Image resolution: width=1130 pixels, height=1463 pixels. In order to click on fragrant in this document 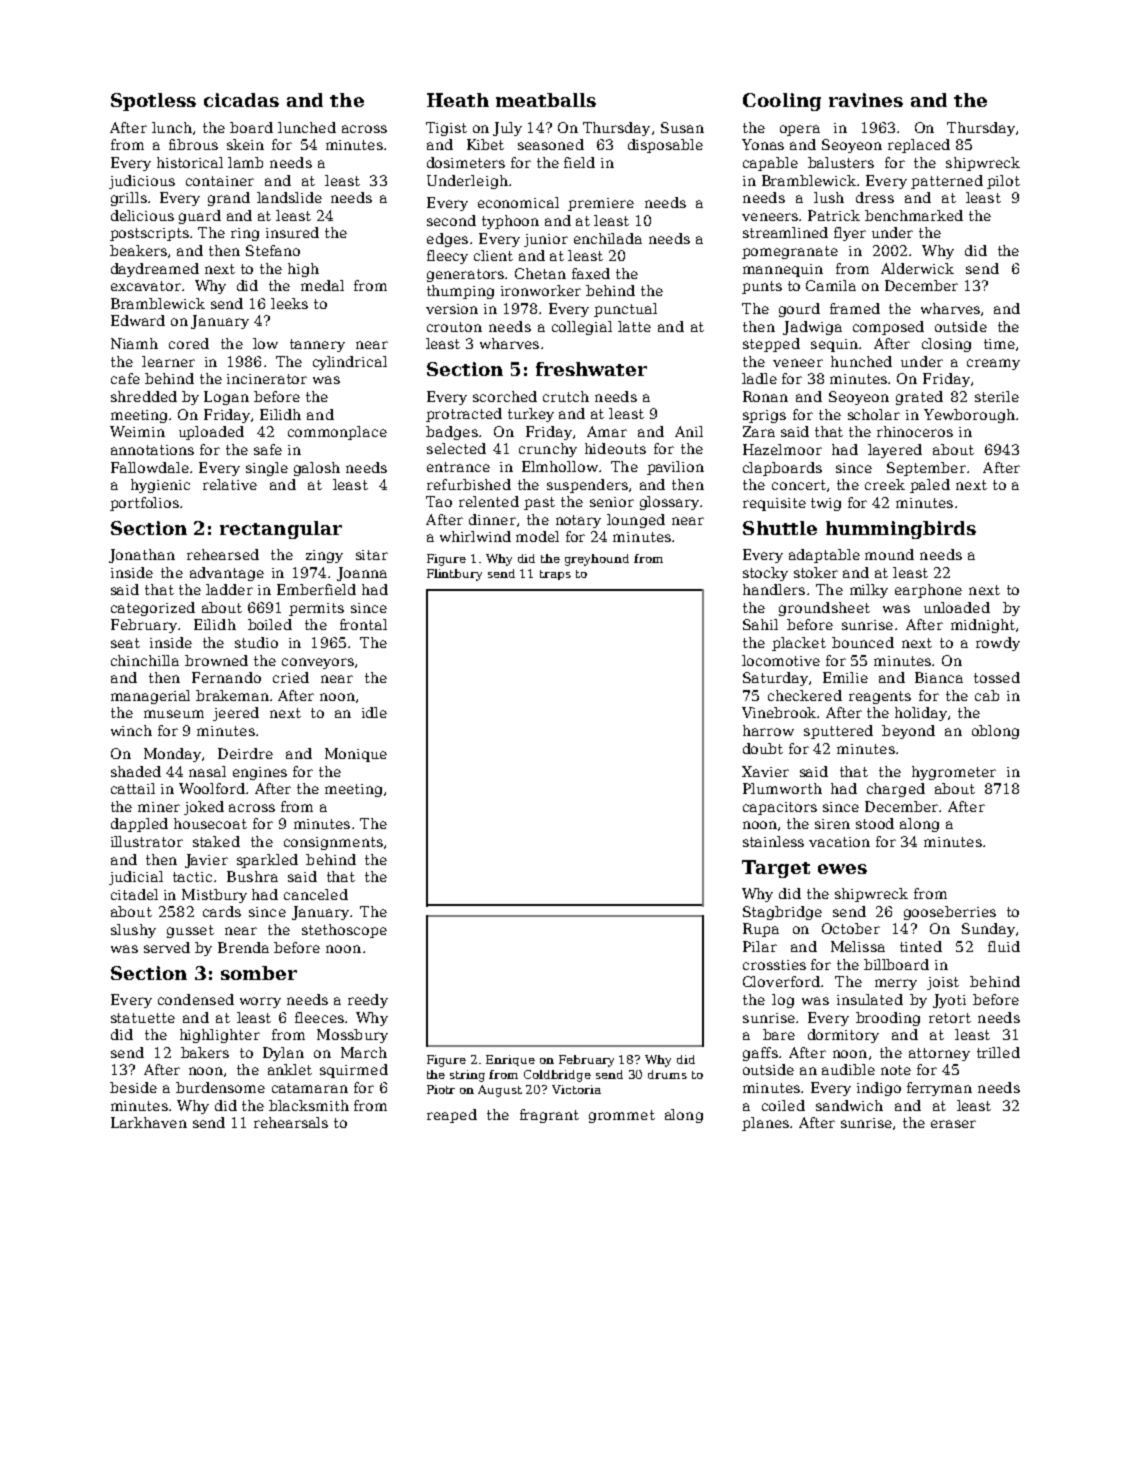, I will do `click(549, 1116)`.
